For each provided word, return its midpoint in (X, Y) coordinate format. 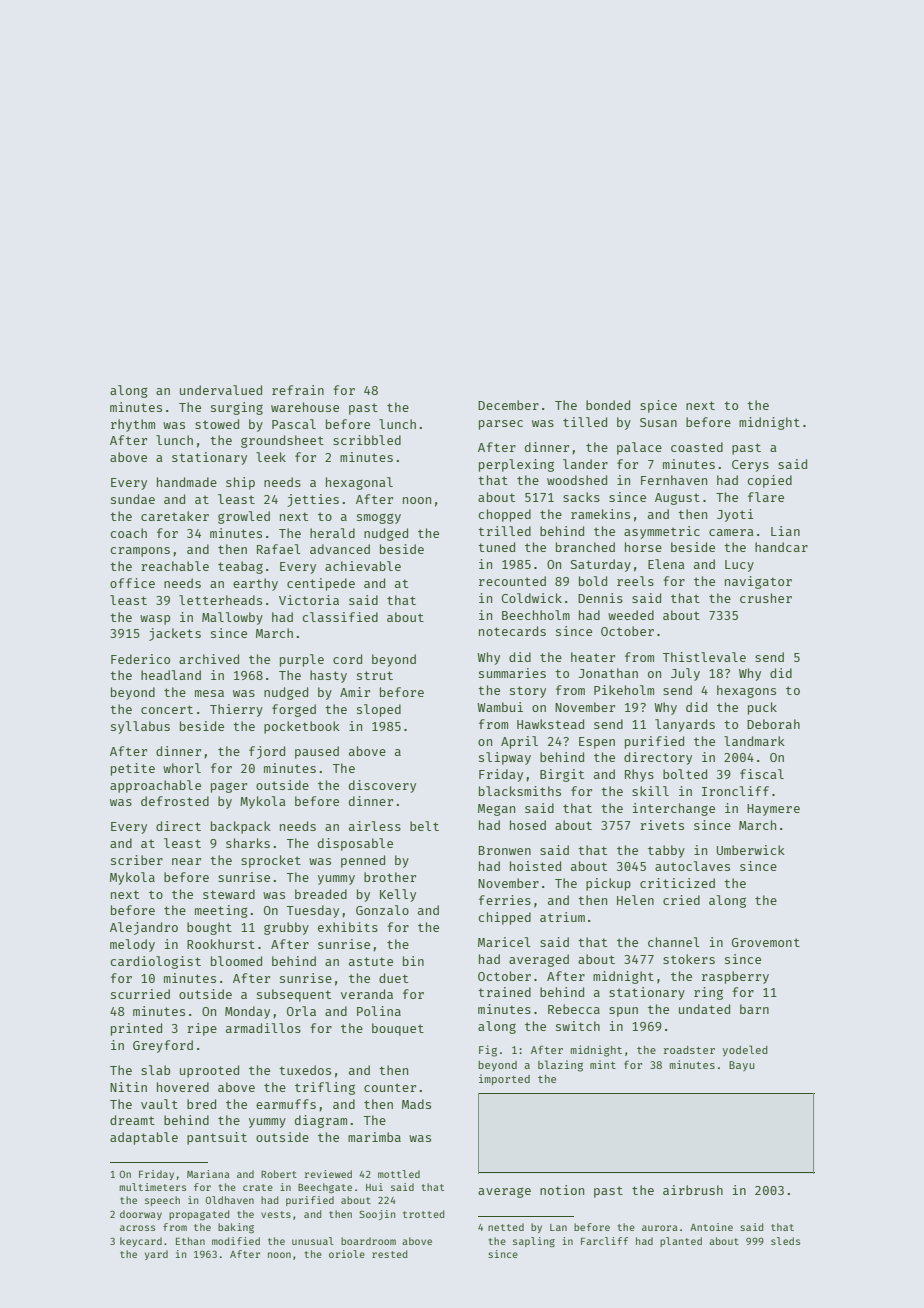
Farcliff (604, 1241)
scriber (137, 860)
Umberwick (751, 850)
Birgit (562, 775)
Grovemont (766, 942)
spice (658, 406)
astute (371, 961)
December (508, 405)
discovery (382, 786)
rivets (662, 825)
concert (167, 709)
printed (136, 1029)
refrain (298, 390)
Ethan (190, 1241)
